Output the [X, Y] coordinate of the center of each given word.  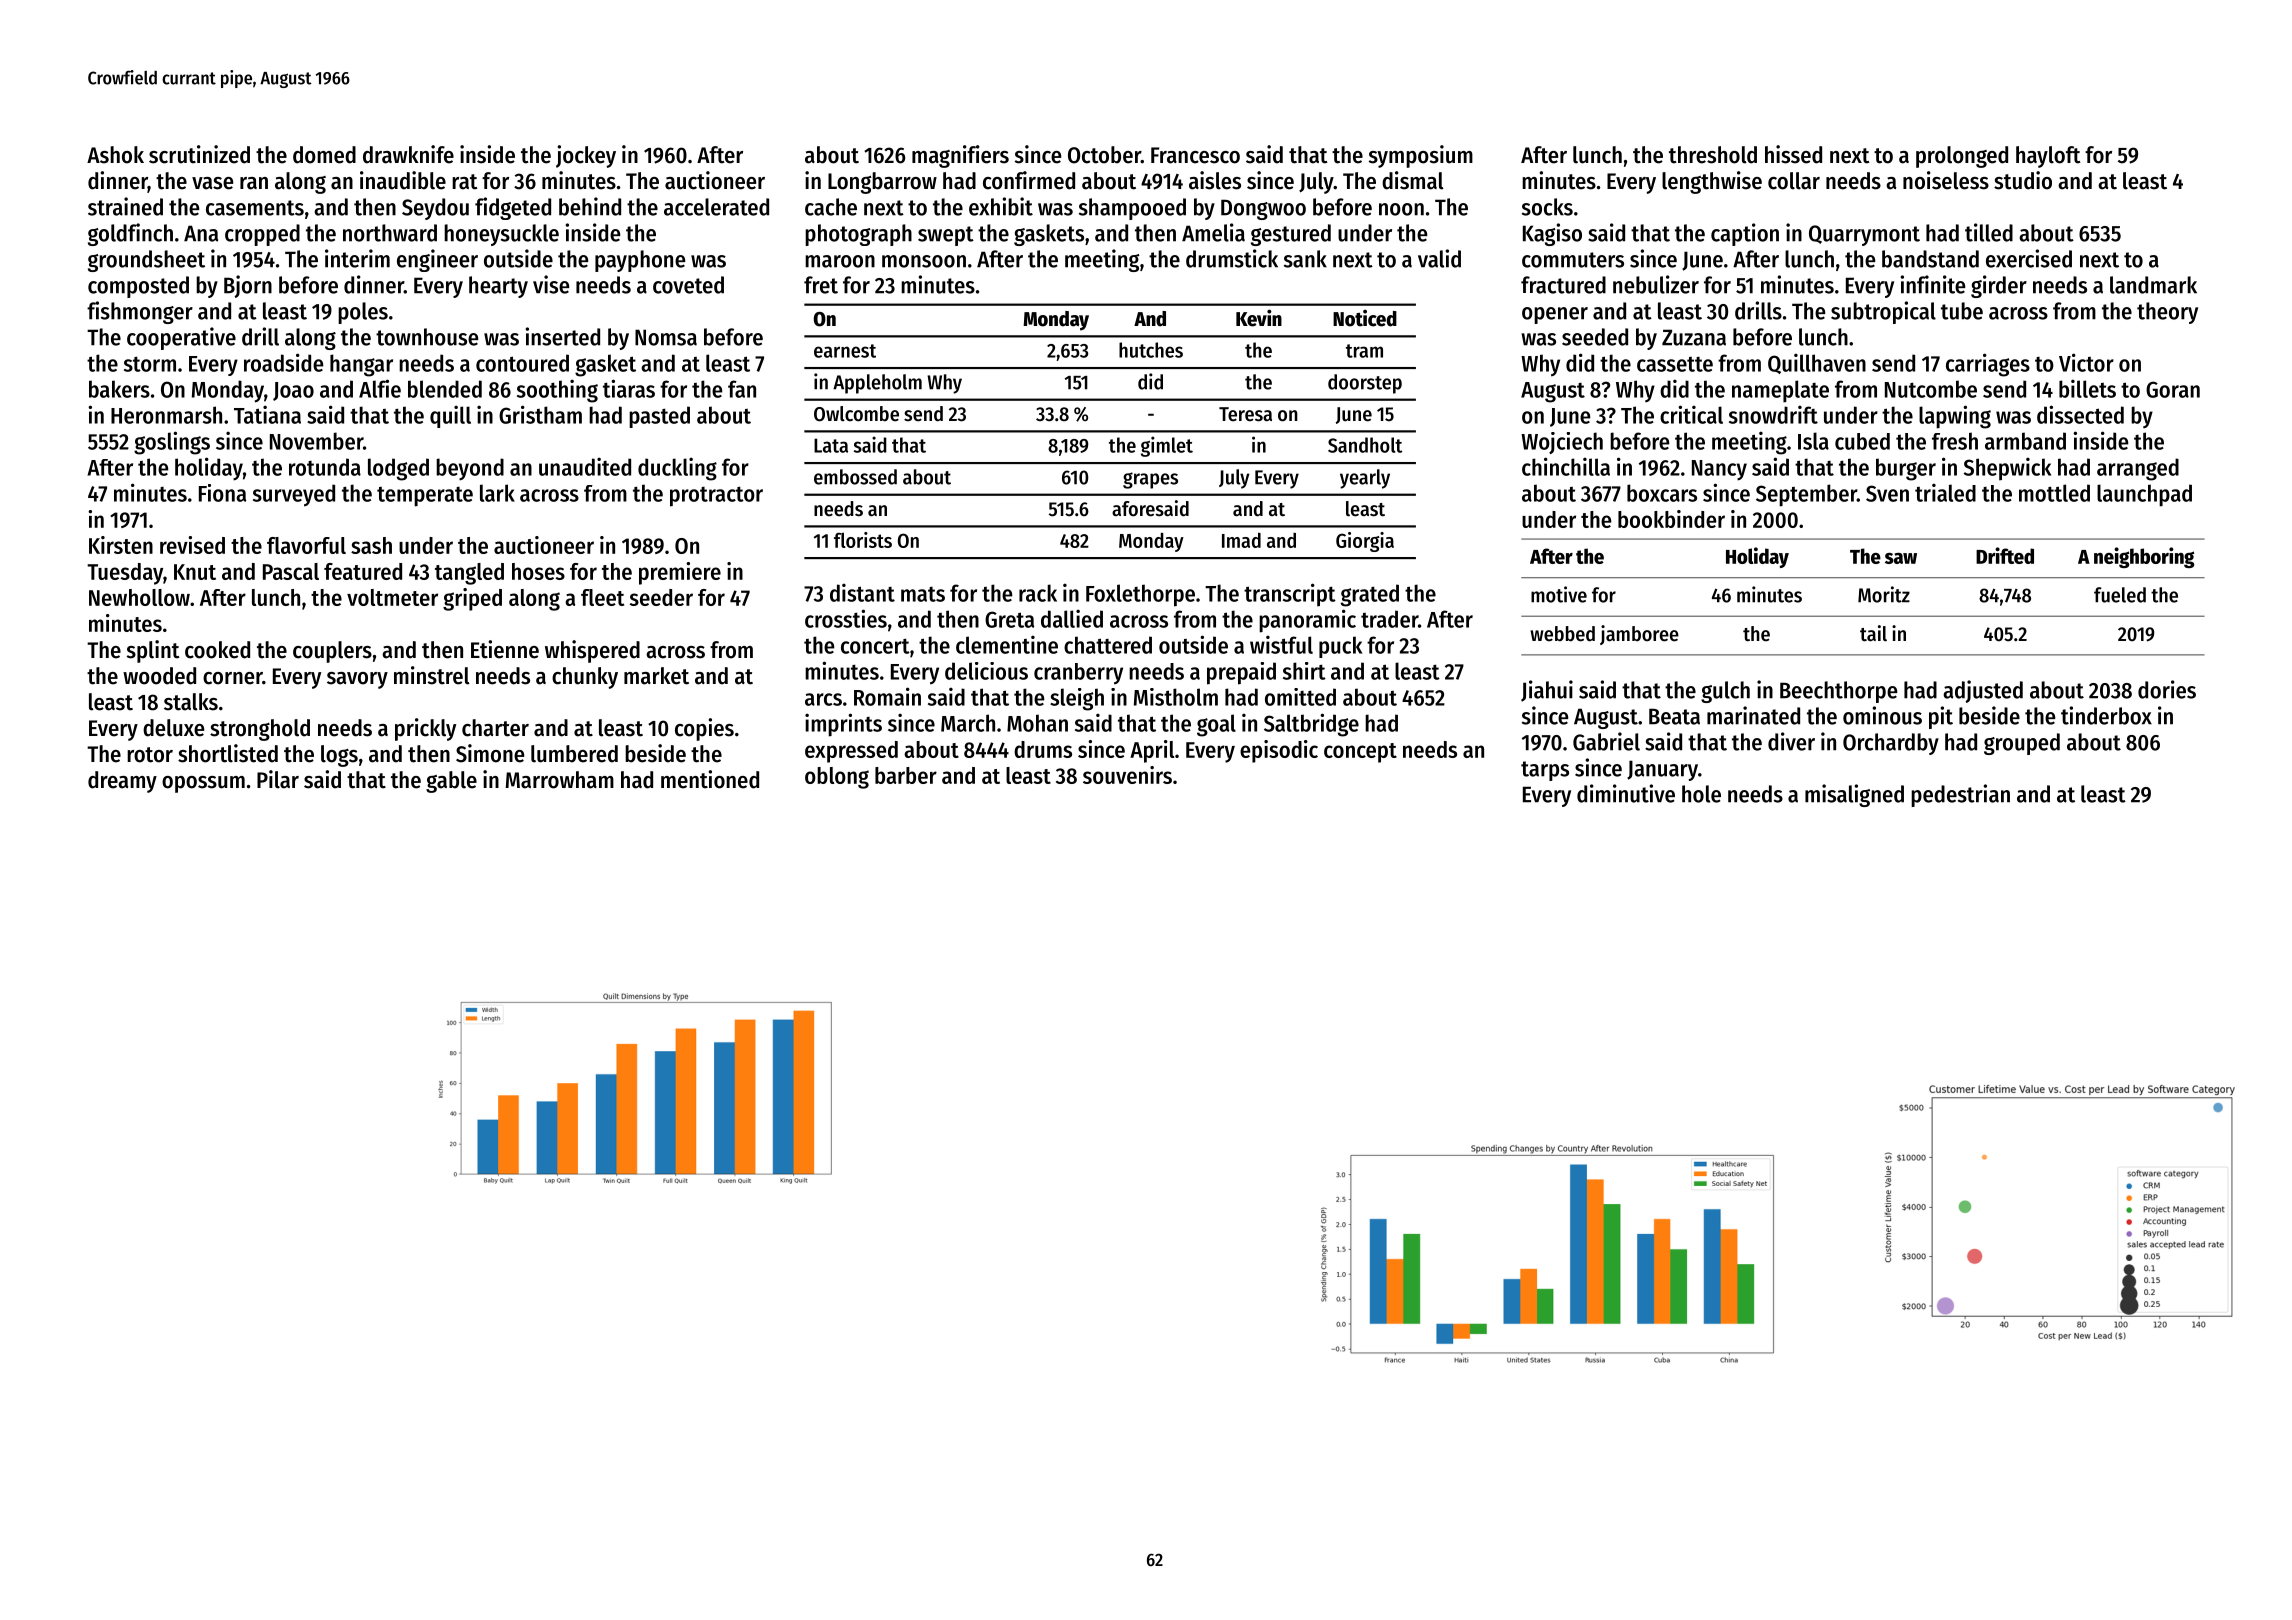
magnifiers [960, 156]
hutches [1151, 350]
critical [1691, 414]
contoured [522, 363]
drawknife [408, 154]
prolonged [1962, 157]
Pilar [278, 779]
